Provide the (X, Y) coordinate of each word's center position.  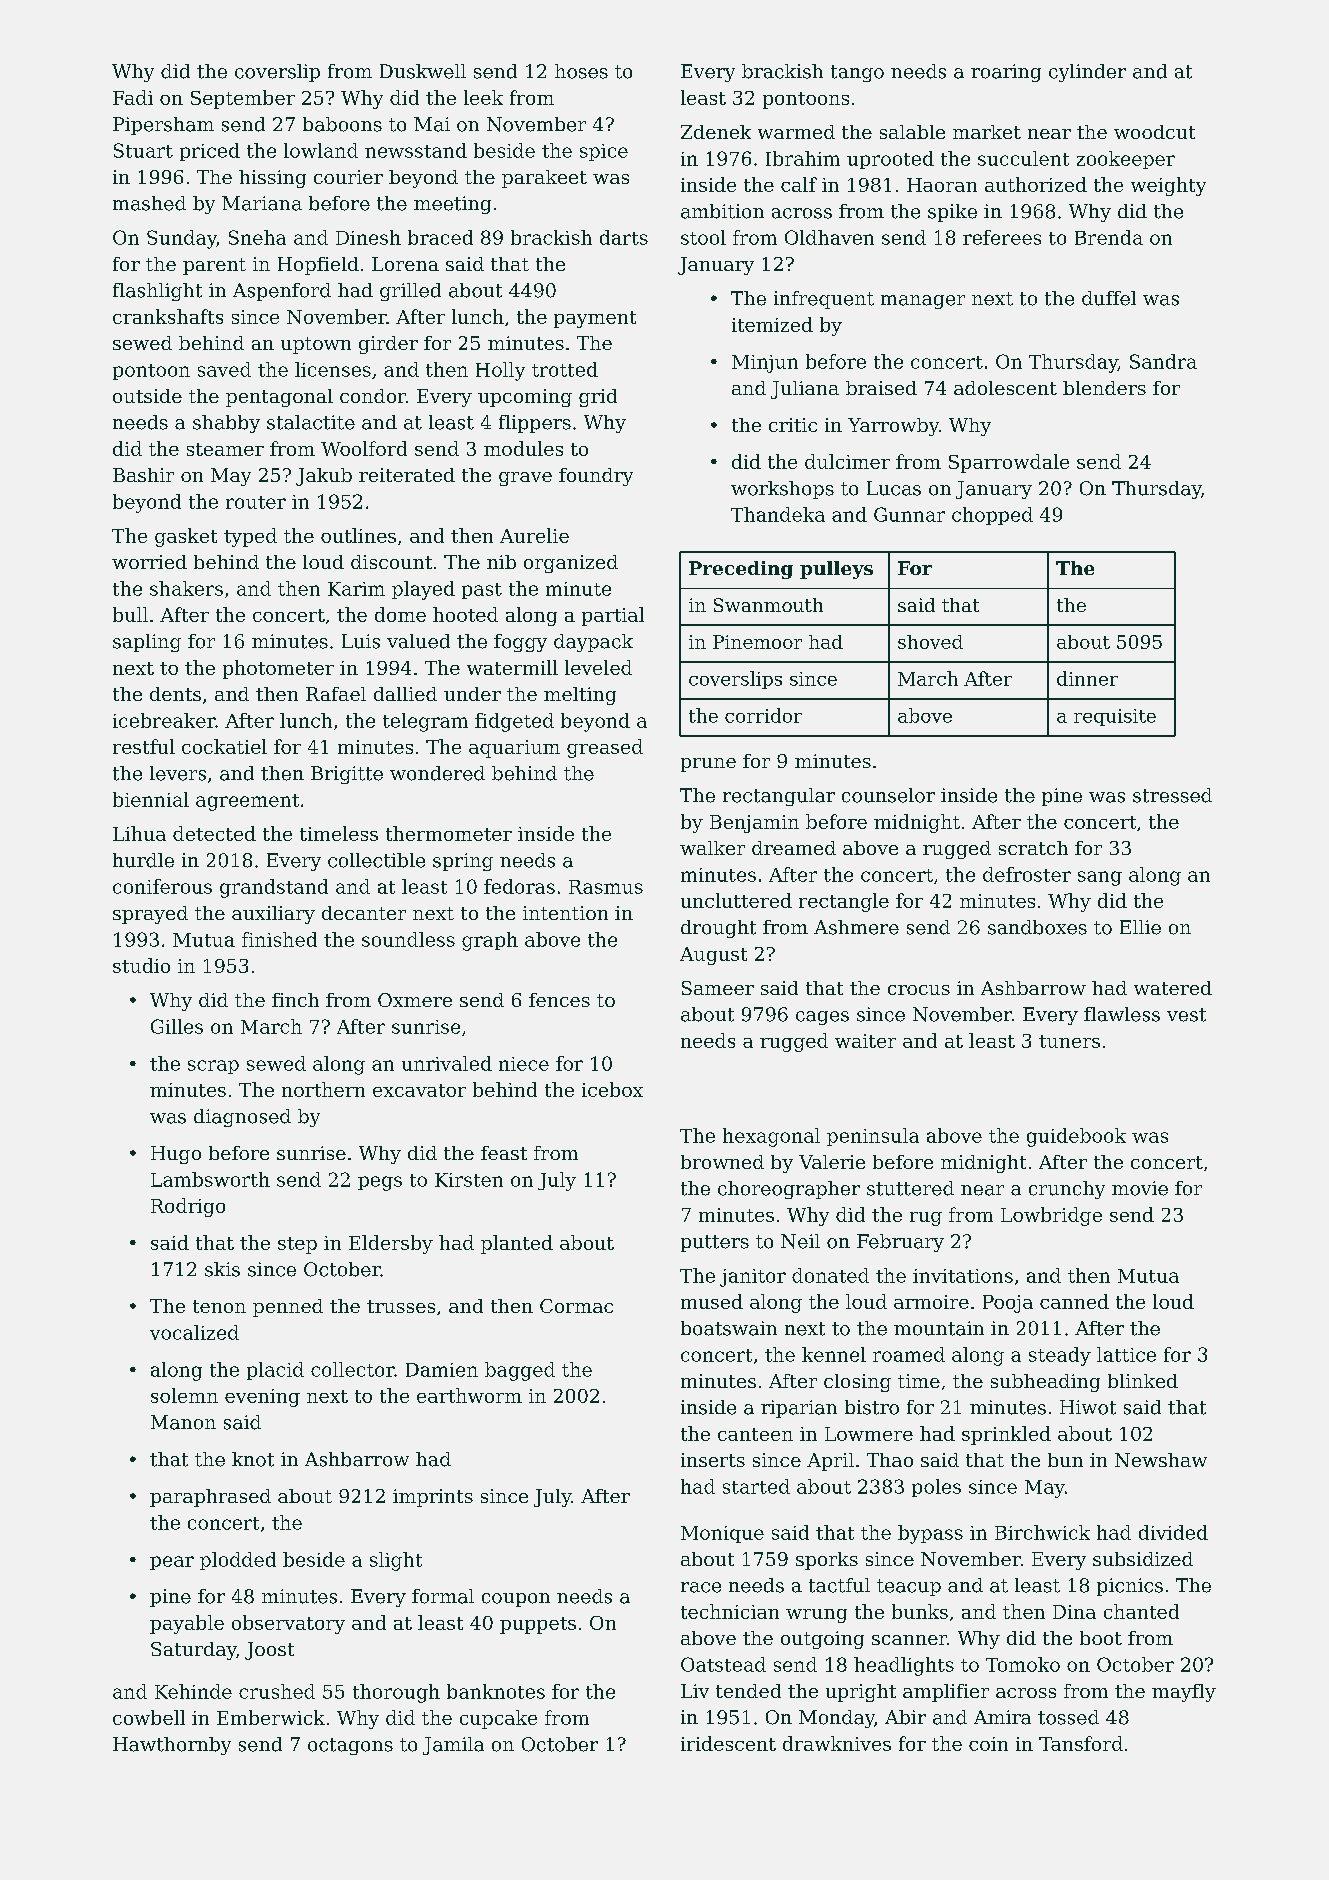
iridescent (728, 1743)
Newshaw (1161, 1460)
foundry (596, 477)
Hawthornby (172, 1746)
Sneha (257, 237)
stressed (1172, 795)
